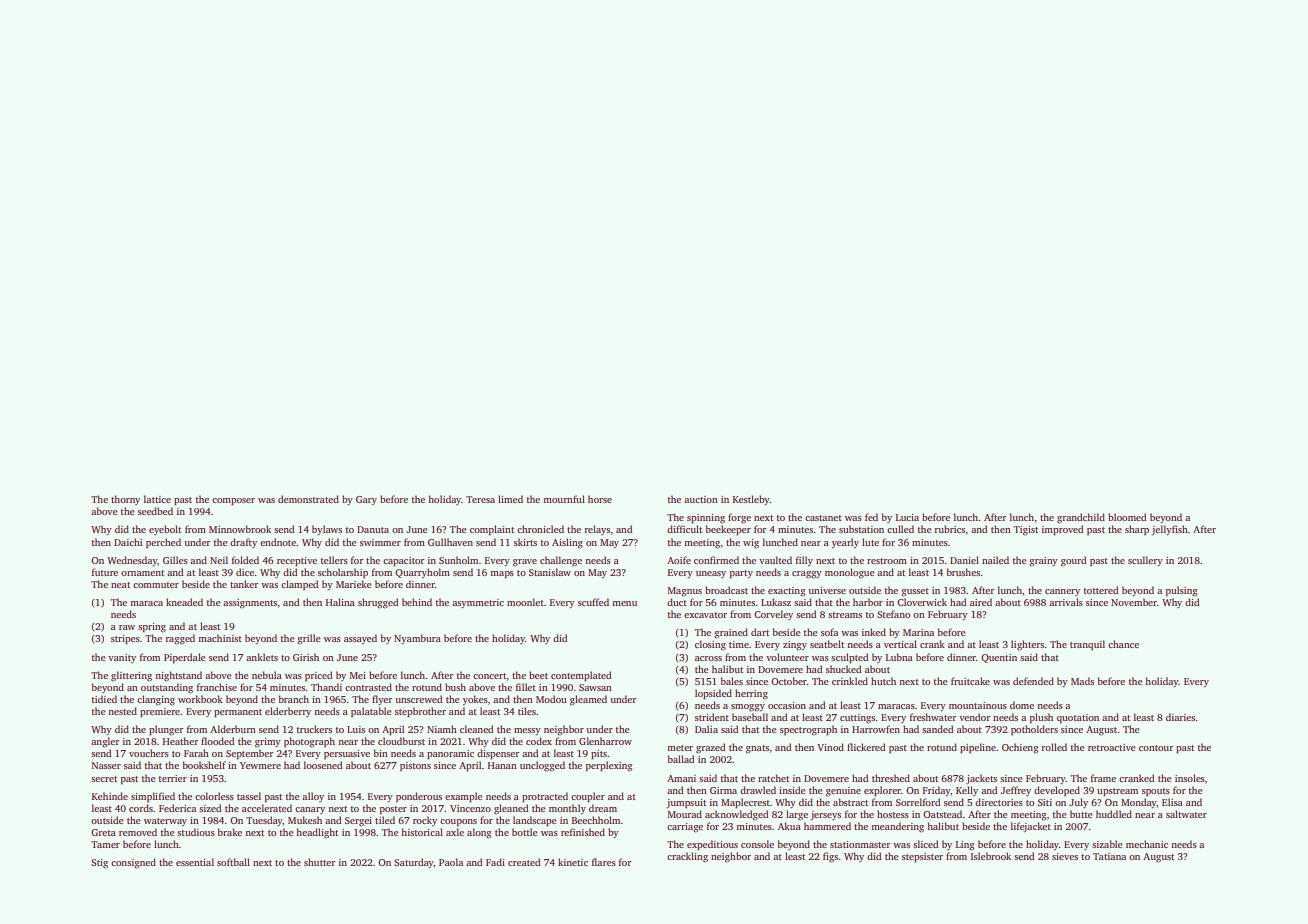 The image size is (1308, 924). What do you see at coordinates (105, 742) in the image?
I see `angler` at bounding box center [105, 742].
